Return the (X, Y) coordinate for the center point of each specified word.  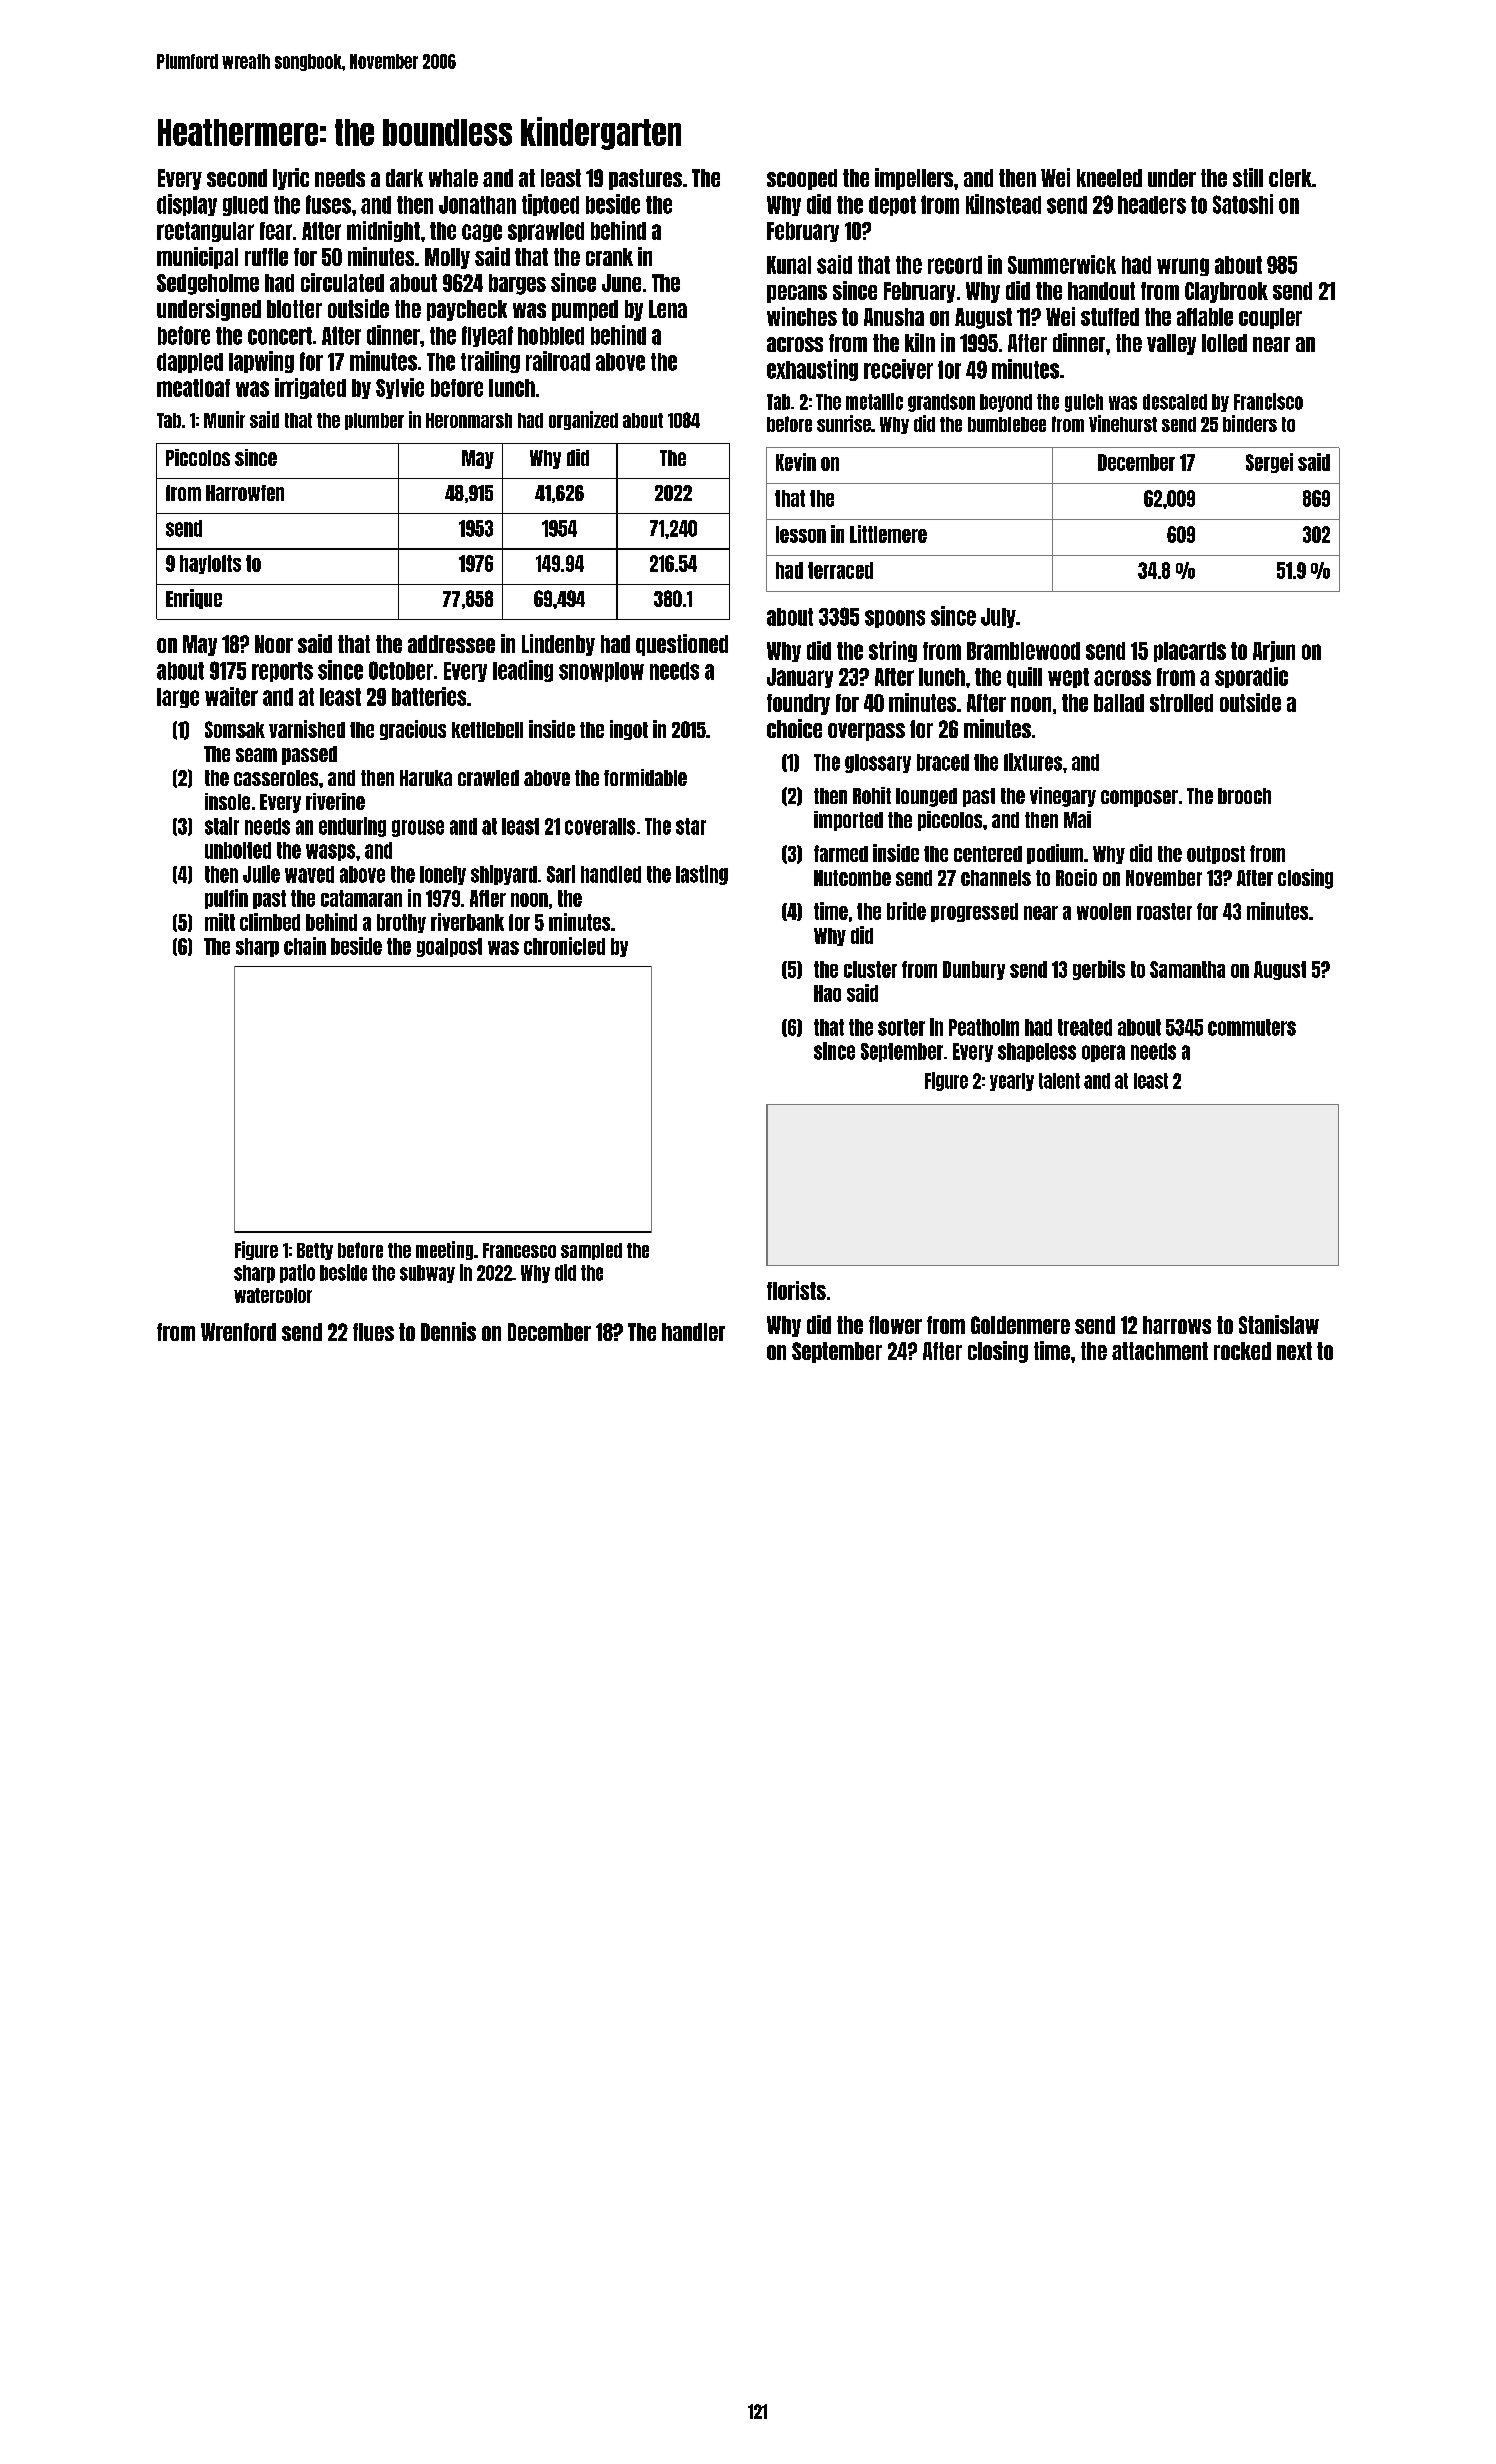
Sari (561, 874)
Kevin (796, 462)
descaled (1175, 402)
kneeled (1109, 178)
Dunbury (974, 970)
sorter (901, 1027)
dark (404, 178)
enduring (352, 827)
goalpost (449, 947)
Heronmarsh (469, 420)
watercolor (273, 1295)
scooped (802, 179)
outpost (1216, 855)
